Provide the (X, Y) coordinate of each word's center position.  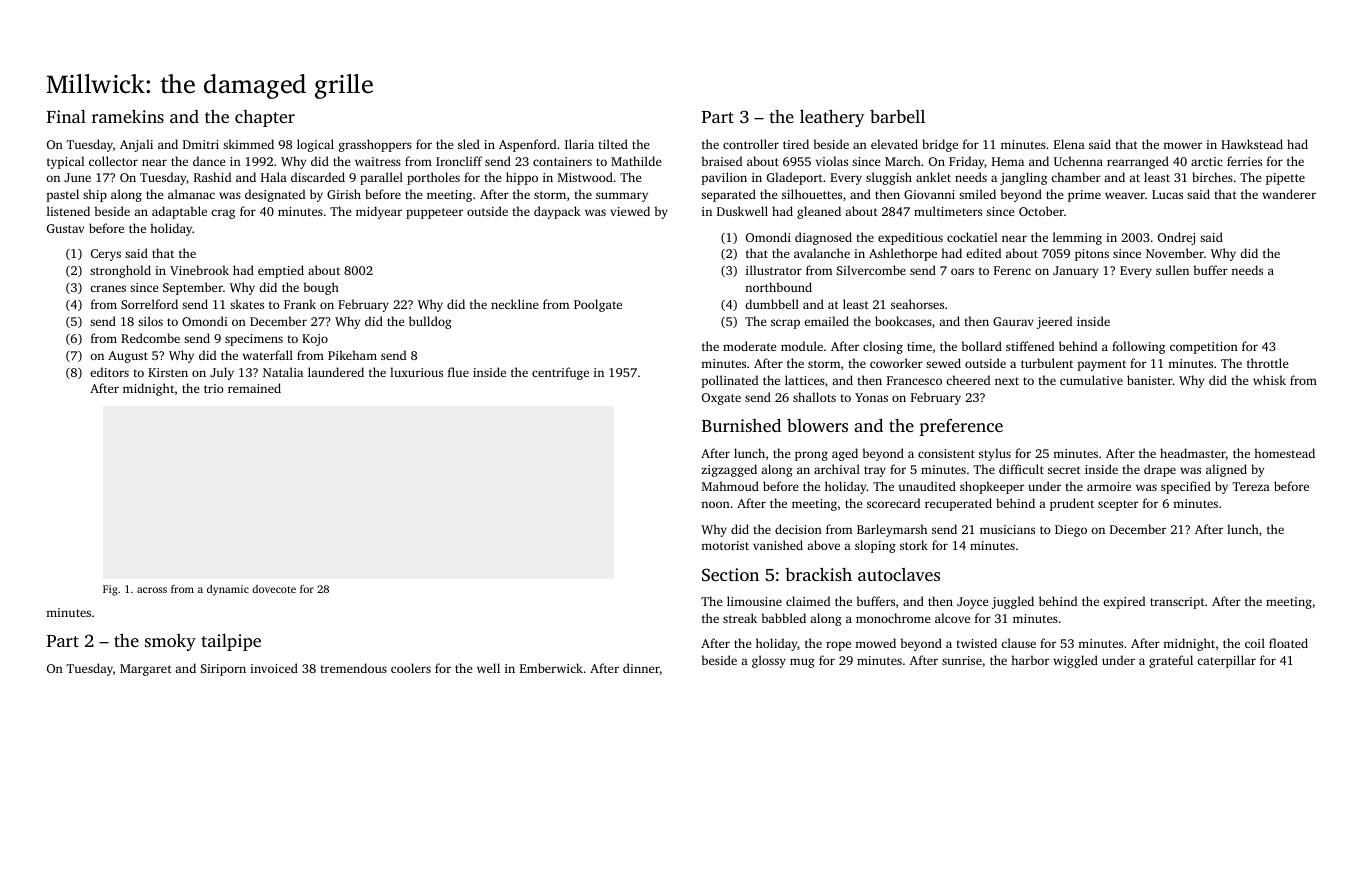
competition (1204, 348)
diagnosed (823, 238)
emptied (281, 271)
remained (254, 388)
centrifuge (560, 373)
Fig (110, 590)
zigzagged (729, 470)
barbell (897, 116)
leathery (832, 118)
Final (66, 116)
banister (1150, 380)
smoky (170, 642)
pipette (1285, 179)
